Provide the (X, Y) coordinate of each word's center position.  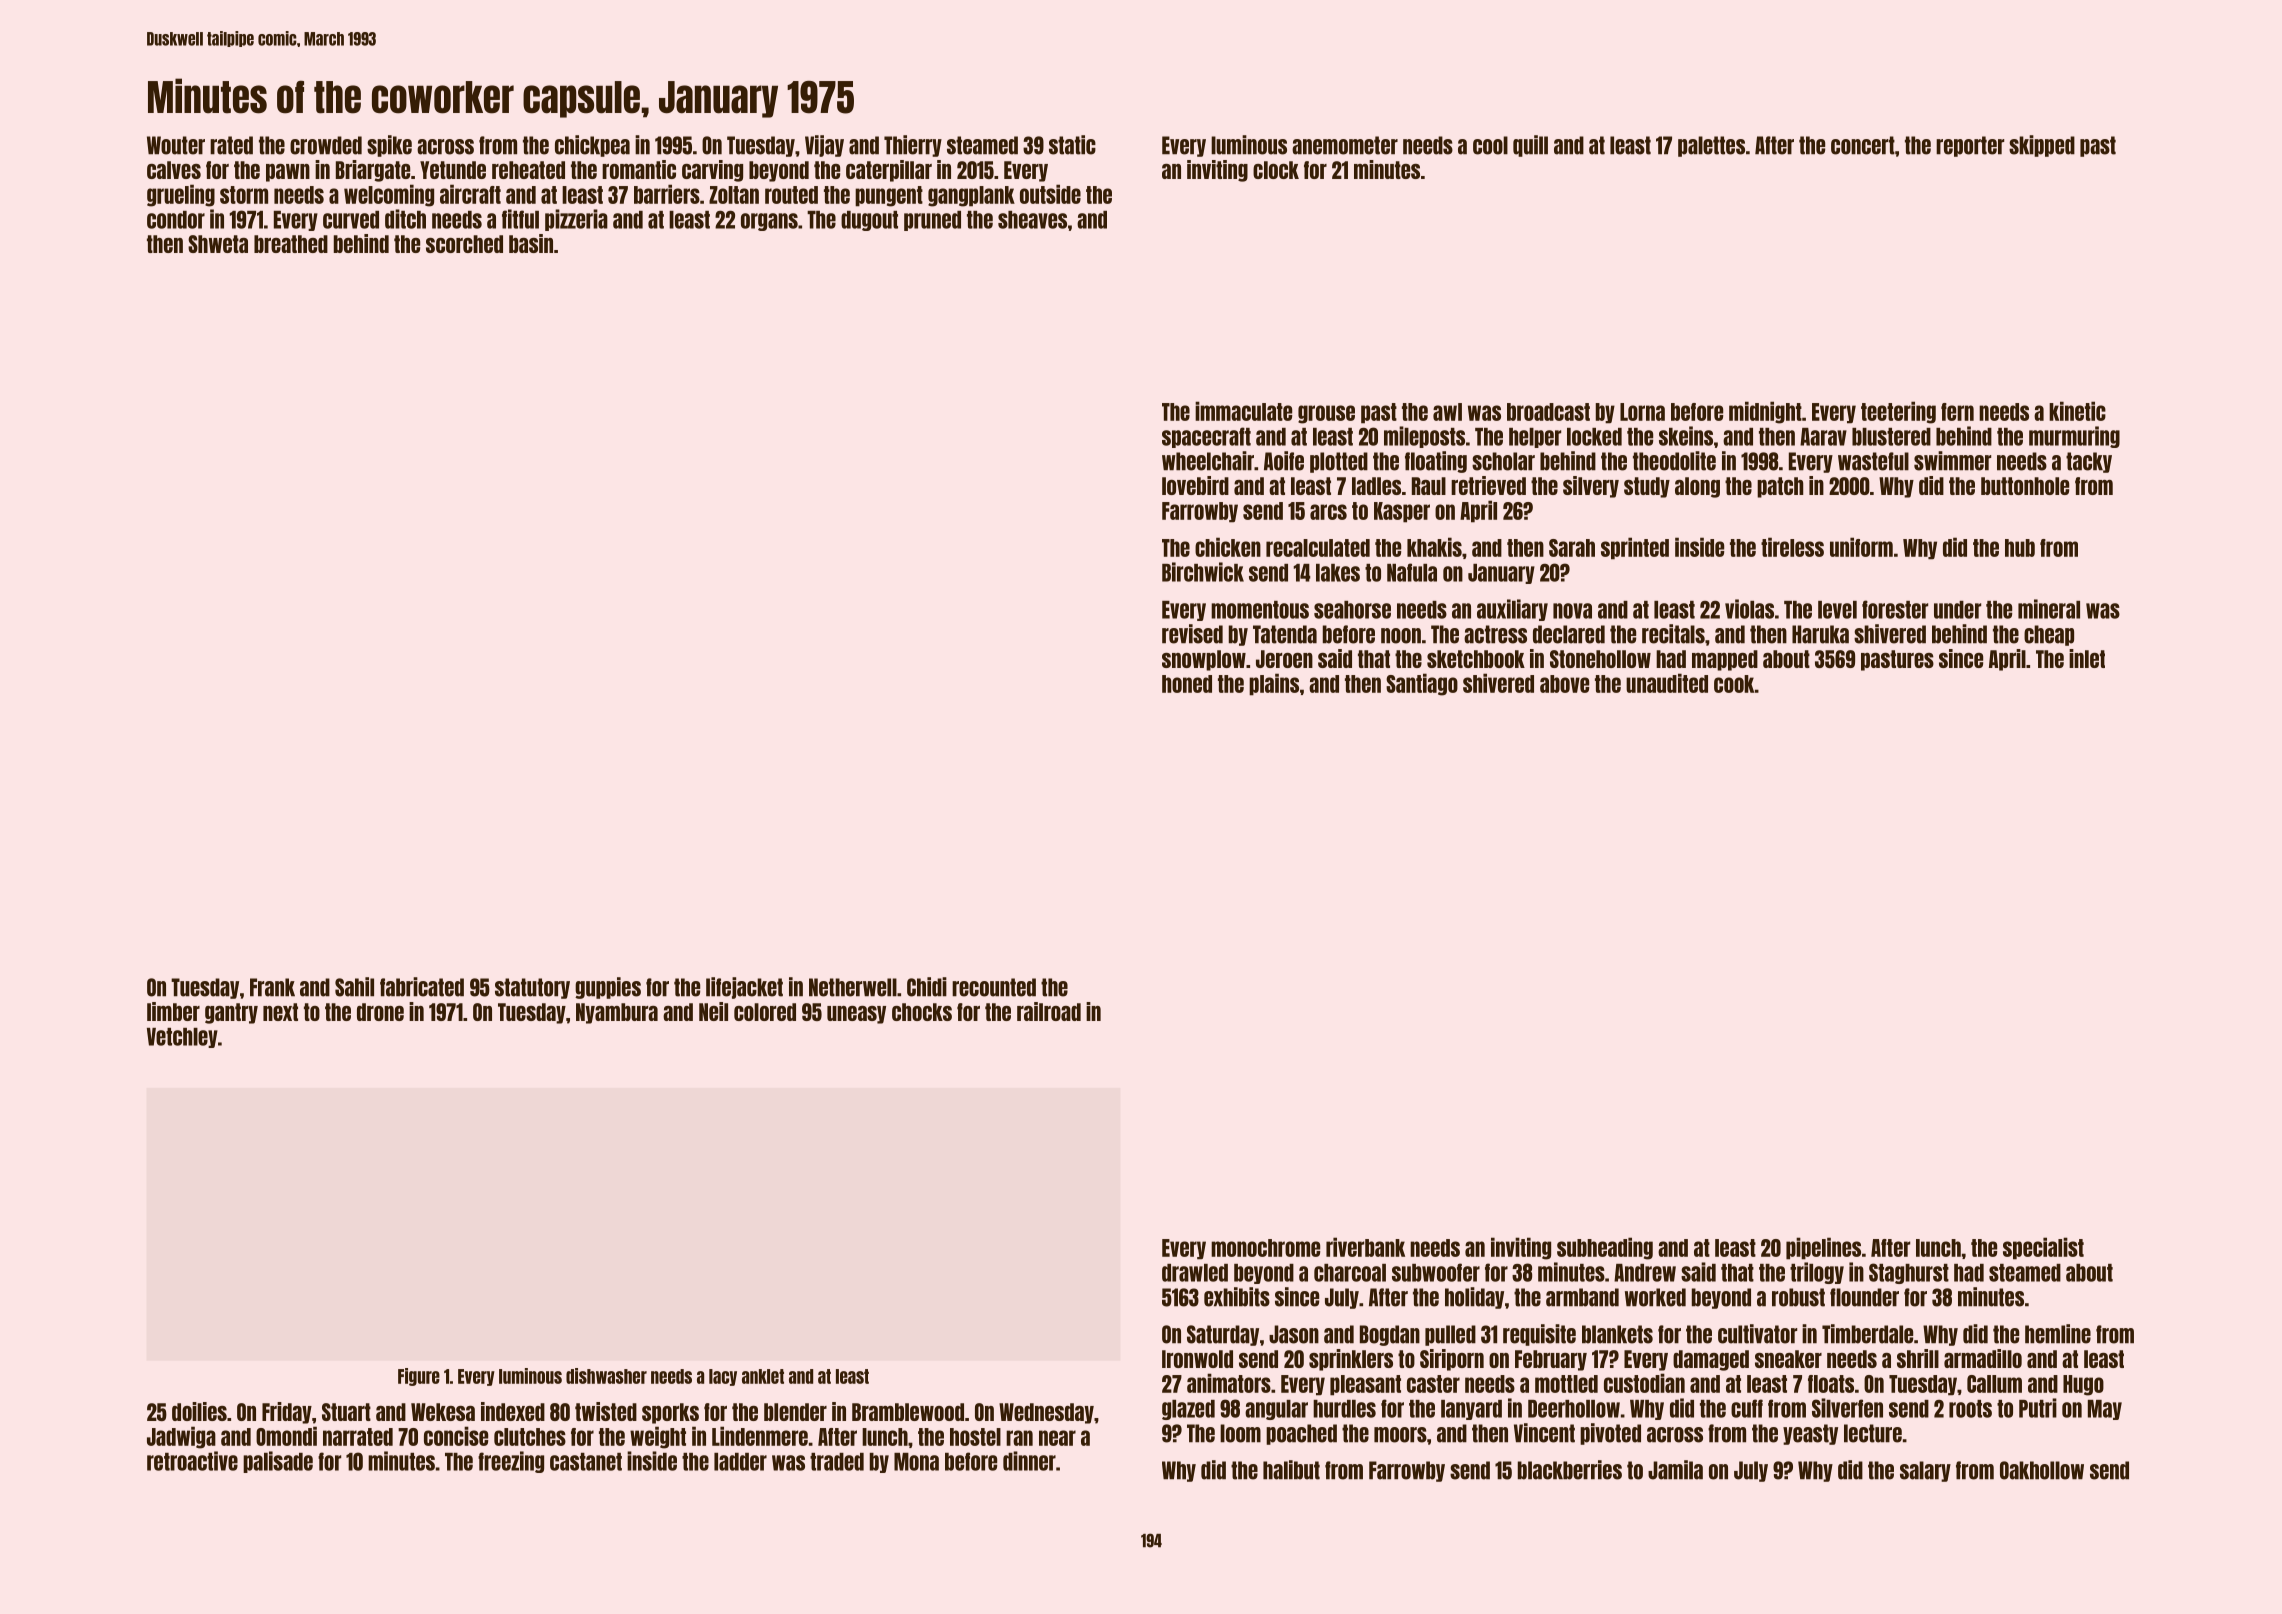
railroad (1049, 1011)
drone (380, 1012)
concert (1863, 145)
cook (1734, 684)
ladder (740, 1462)
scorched (464, 244)
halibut (1291, 1470)
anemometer (1345, 145)
